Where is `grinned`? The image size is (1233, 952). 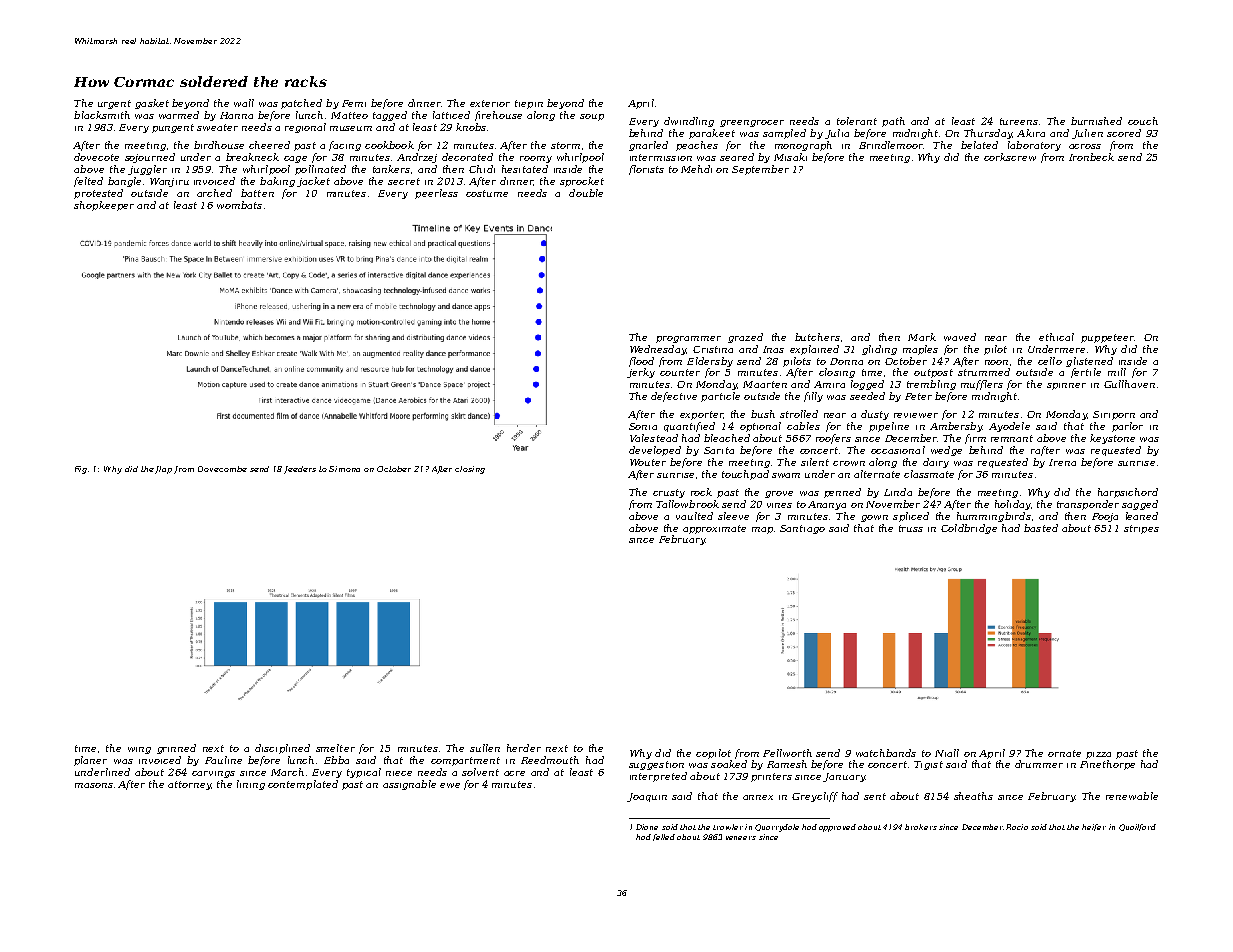 grinned is located at coordinates (176, 749).
